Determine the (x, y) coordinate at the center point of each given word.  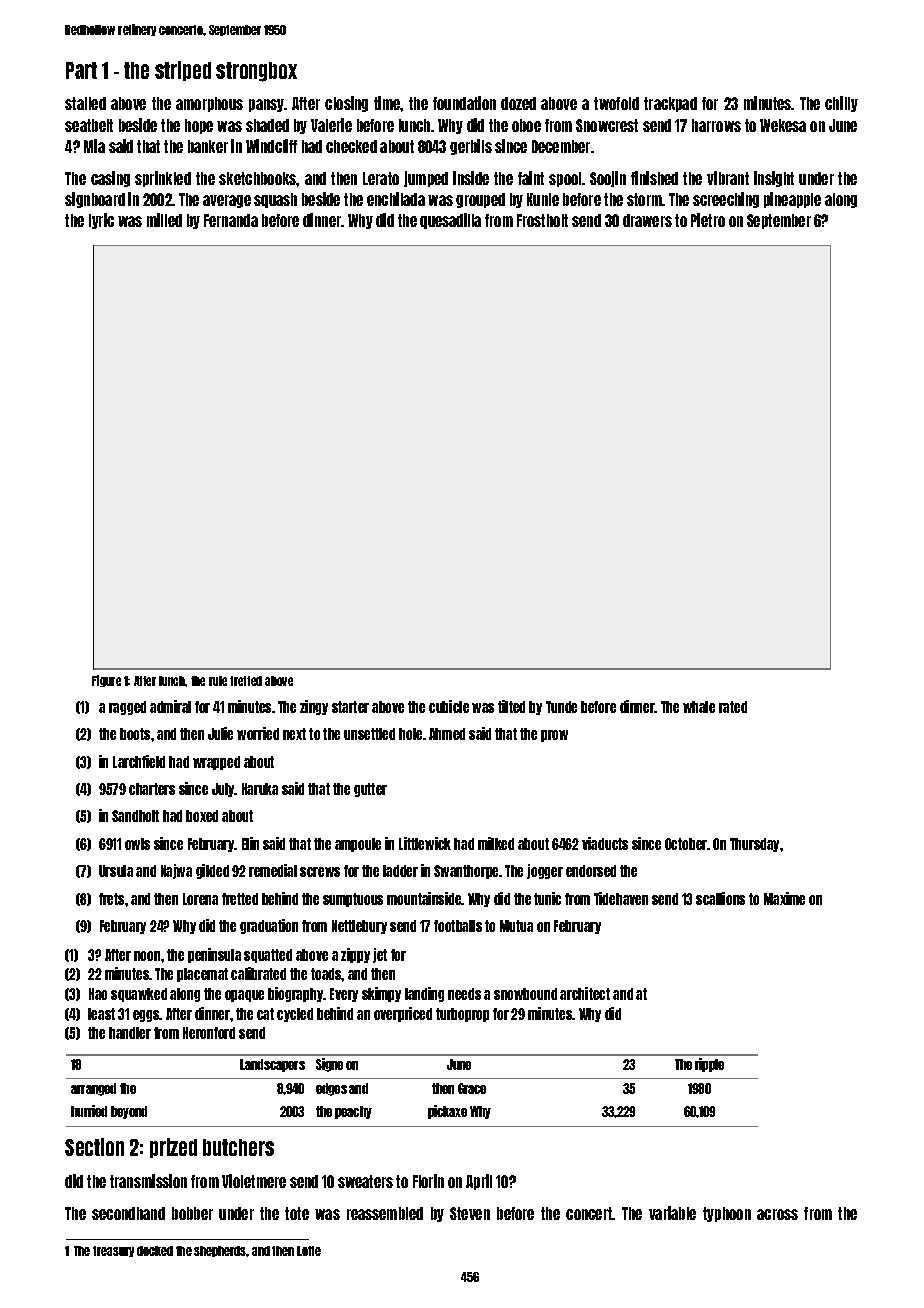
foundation (464, 103)
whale (699, 707)
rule (218, 681)
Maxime (784, 898)
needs (464, 994)
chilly (841, 104)
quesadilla (450, 221)
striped (183, 71)
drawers (647, 220)
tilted (511, 706)
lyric (101, 221)
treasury (113, 1251)
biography (295, 994)
